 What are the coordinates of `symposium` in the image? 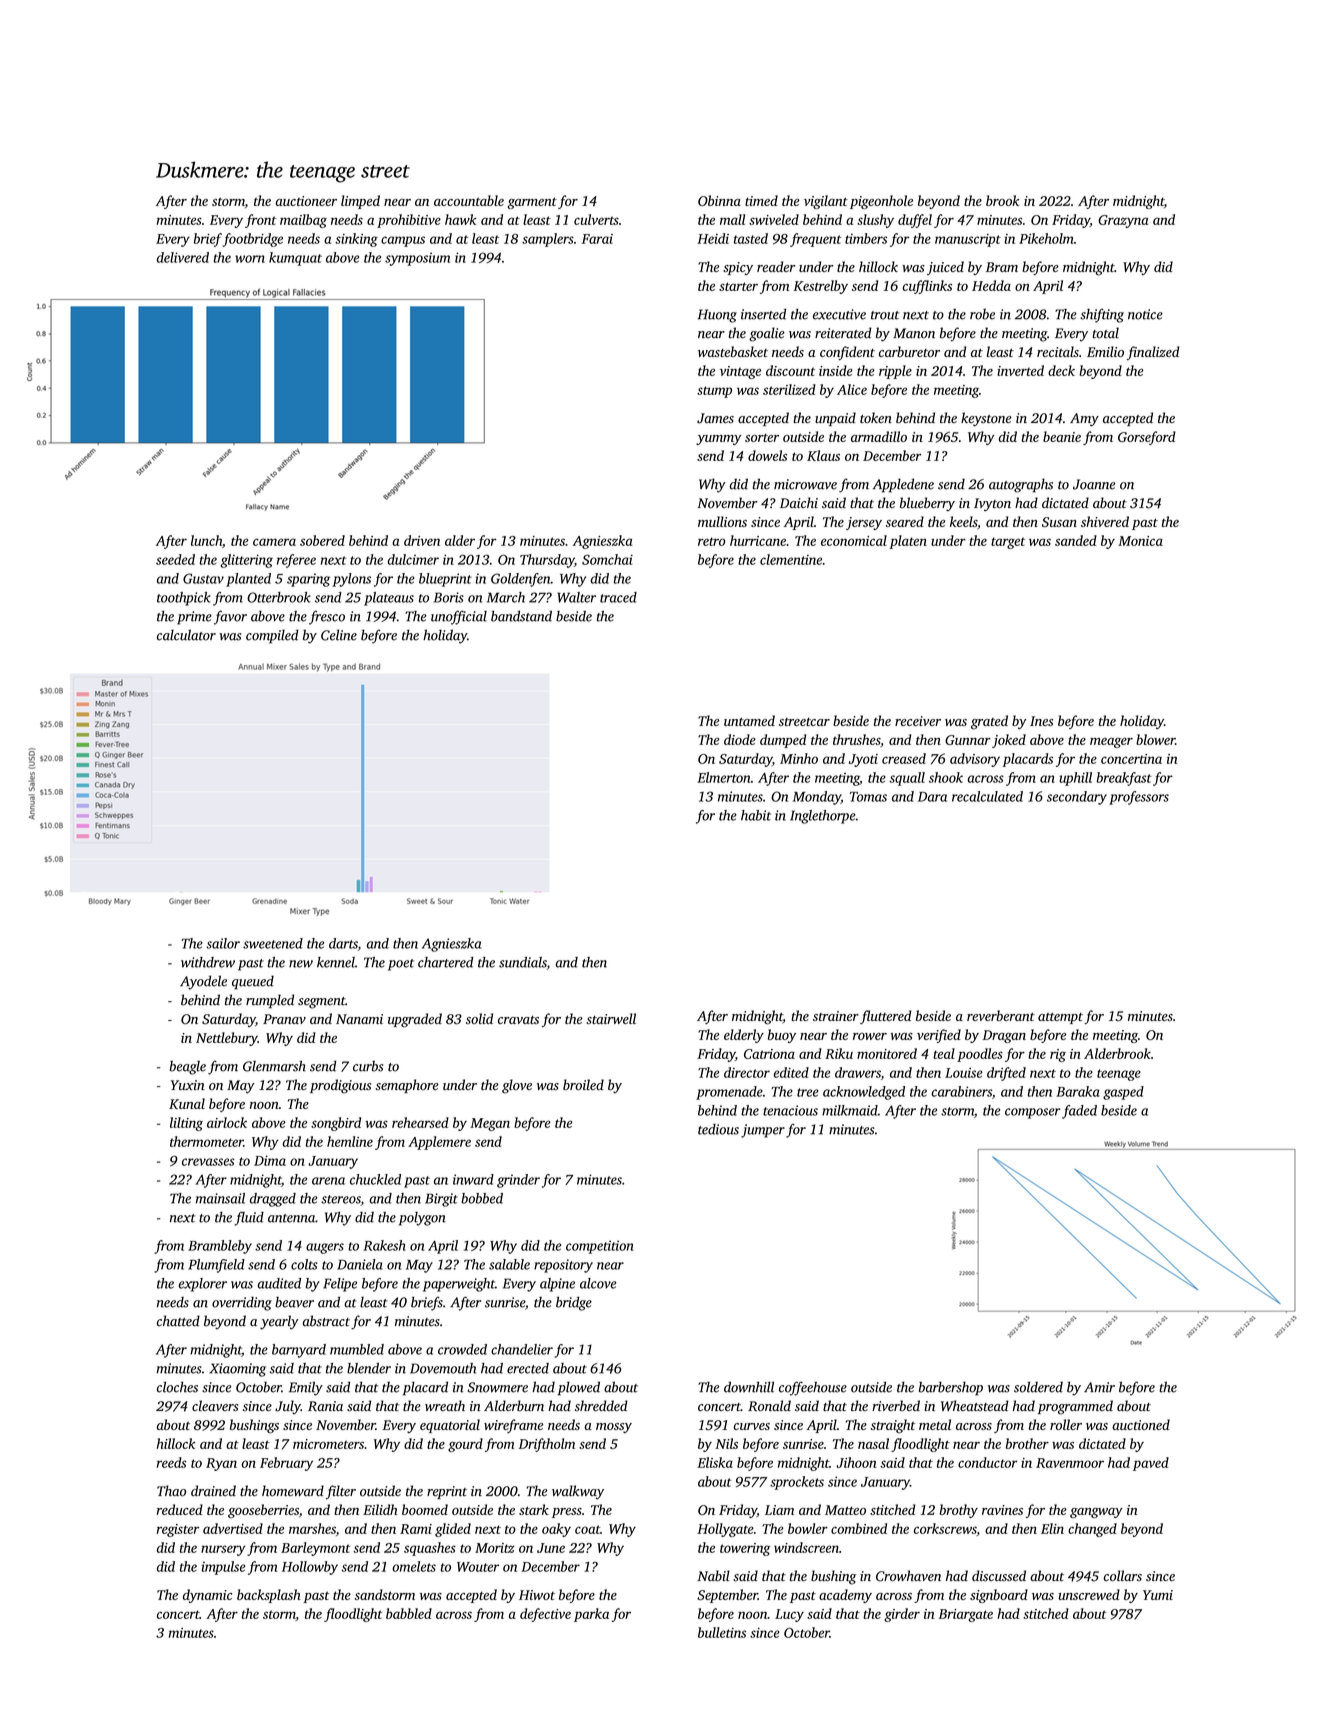 It's located at (417, 259).
